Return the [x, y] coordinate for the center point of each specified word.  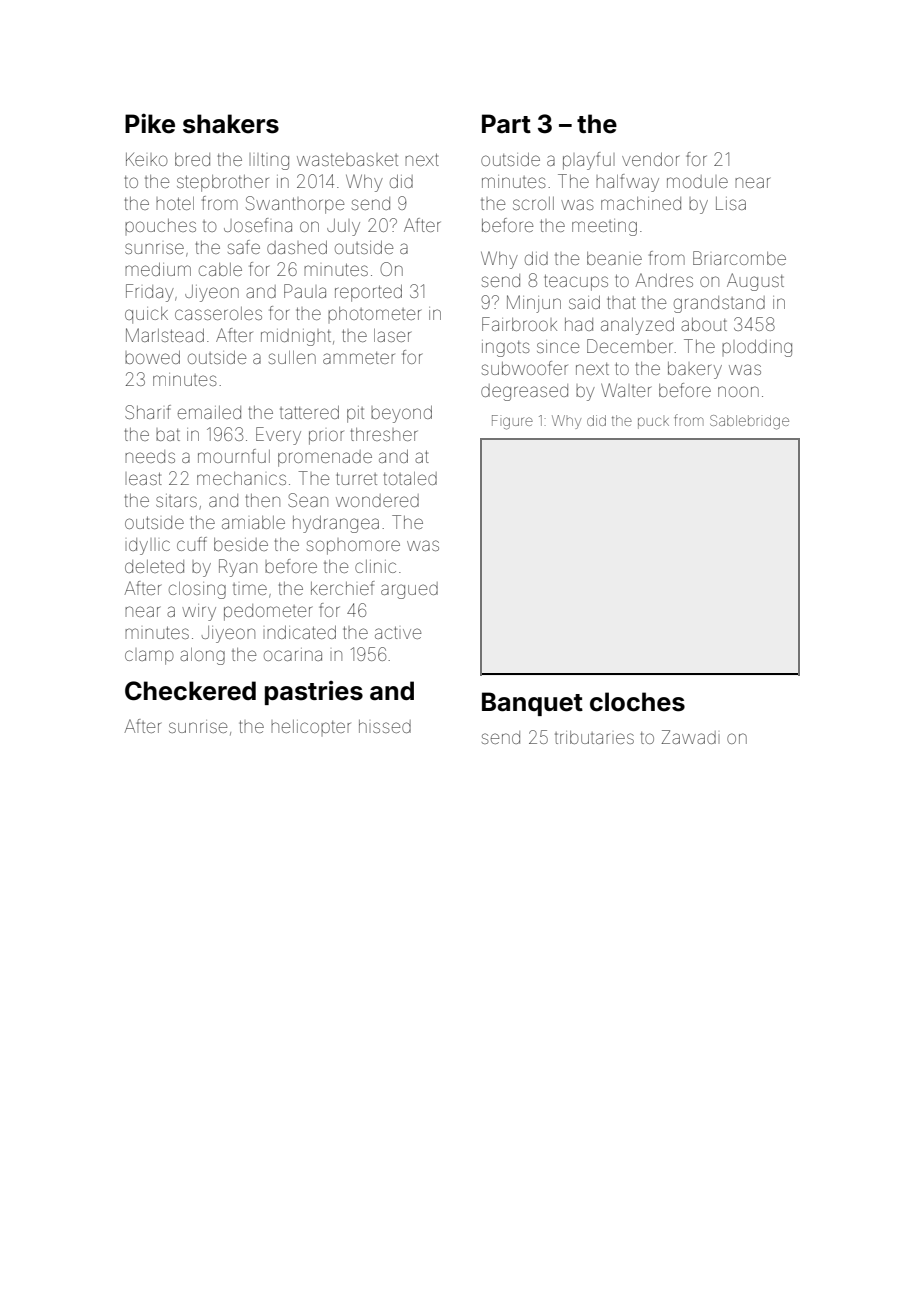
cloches [637, 702]
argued [409, 590]
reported [368, 293]
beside [241, 544]
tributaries [594, 737]
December [630, 346]
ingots [506, 348]
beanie [614, 258]
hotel [175, 203]
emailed [209, 412]
